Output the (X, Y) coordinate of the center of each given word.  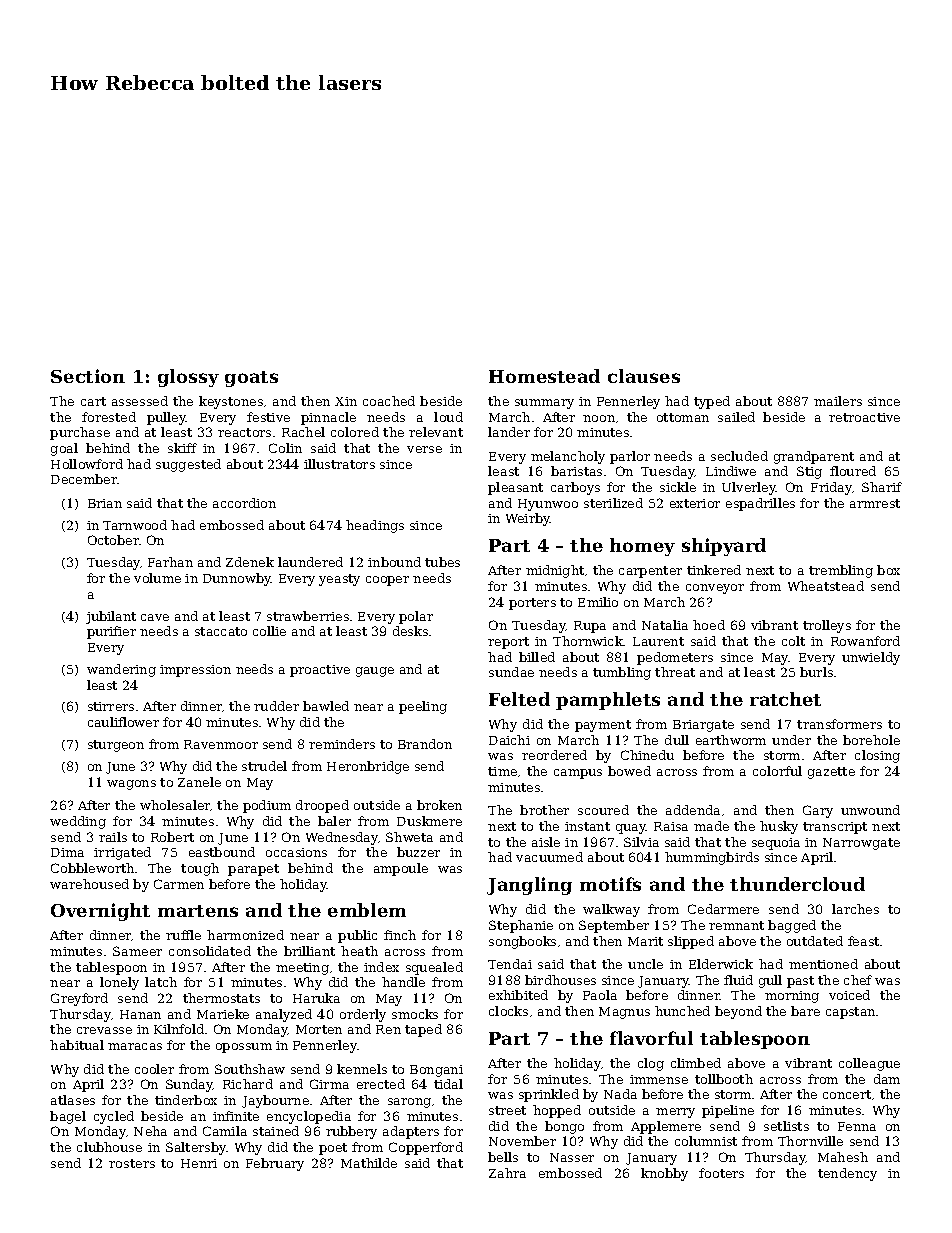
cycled (114, 1117)
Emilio (598, 602)
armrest (875, 503)
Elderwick (721, 964)
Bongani (436, 1071)
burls (816, 672)
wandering (121, 670)
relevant (436, 432)
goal (64, 449)
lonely (119, 983)
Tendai (510, 964)
